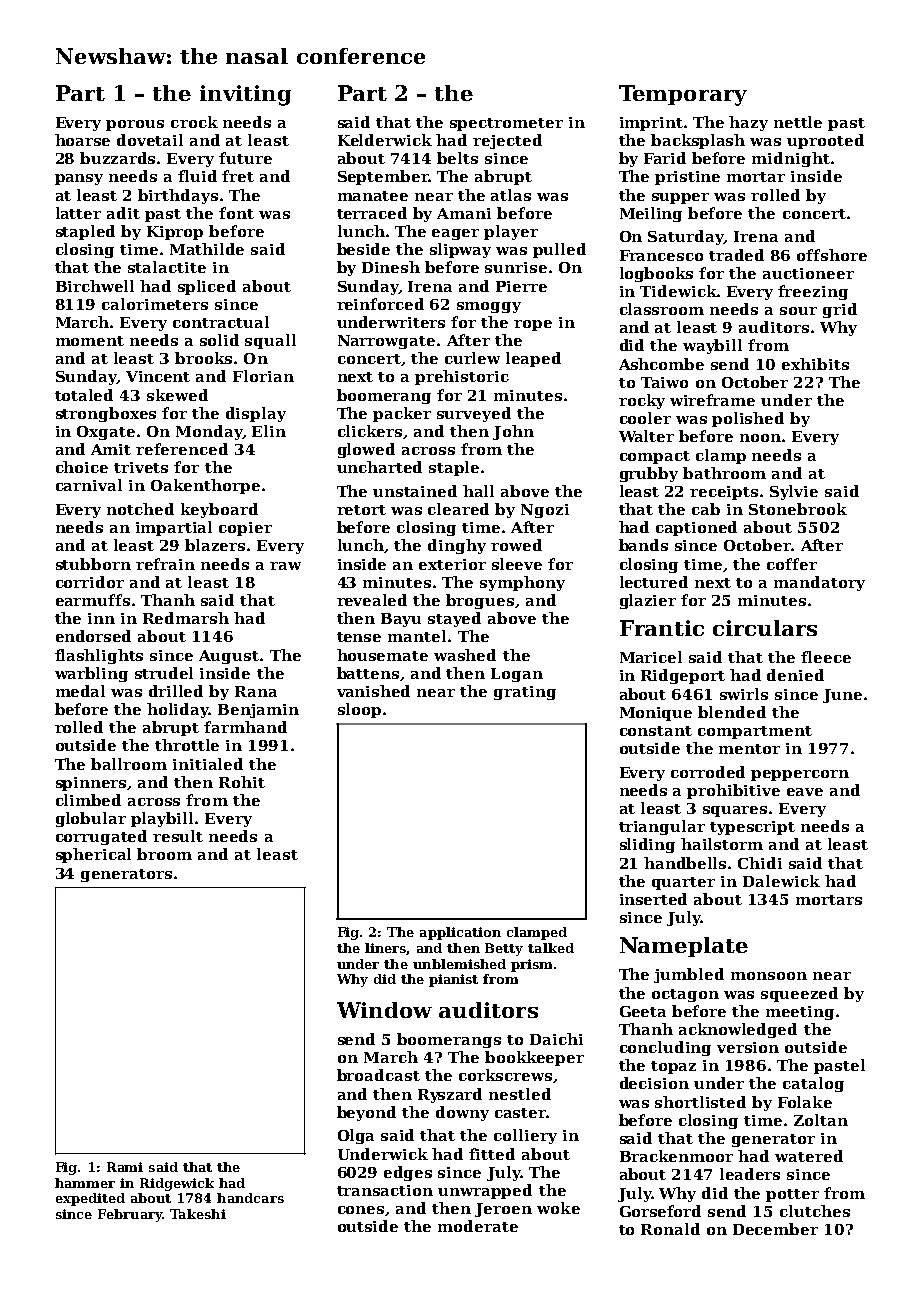 This image has width=924, height=1308. What do you see at coordinates (130, 1215) in the image?
I see `February` at bounding box center [130, 1215].
